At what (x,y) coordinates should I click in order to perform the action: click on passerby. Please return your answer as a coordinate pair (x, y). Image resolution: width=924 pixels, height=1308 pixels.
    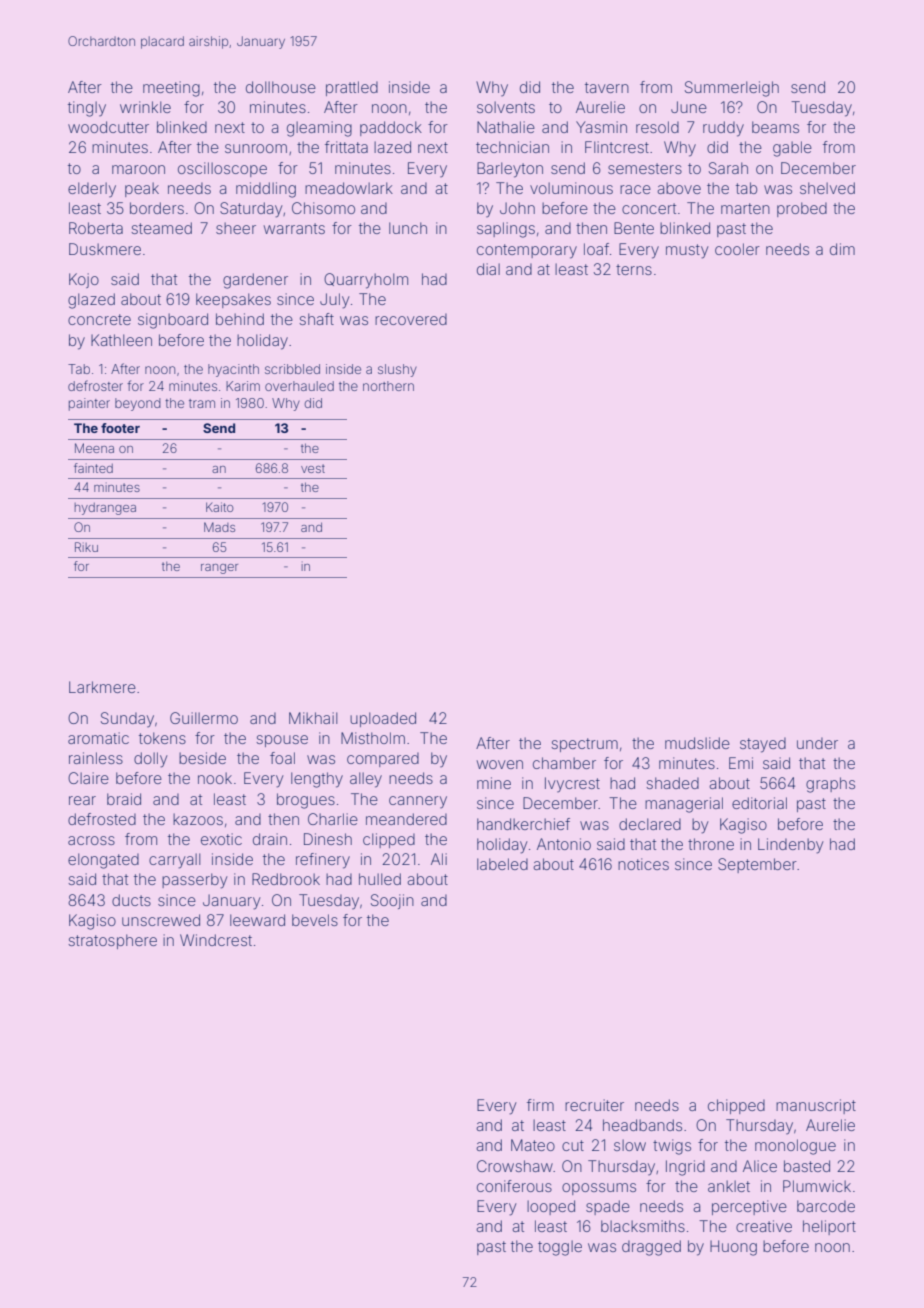
    Looking at the image, I should click on (195, 881).
